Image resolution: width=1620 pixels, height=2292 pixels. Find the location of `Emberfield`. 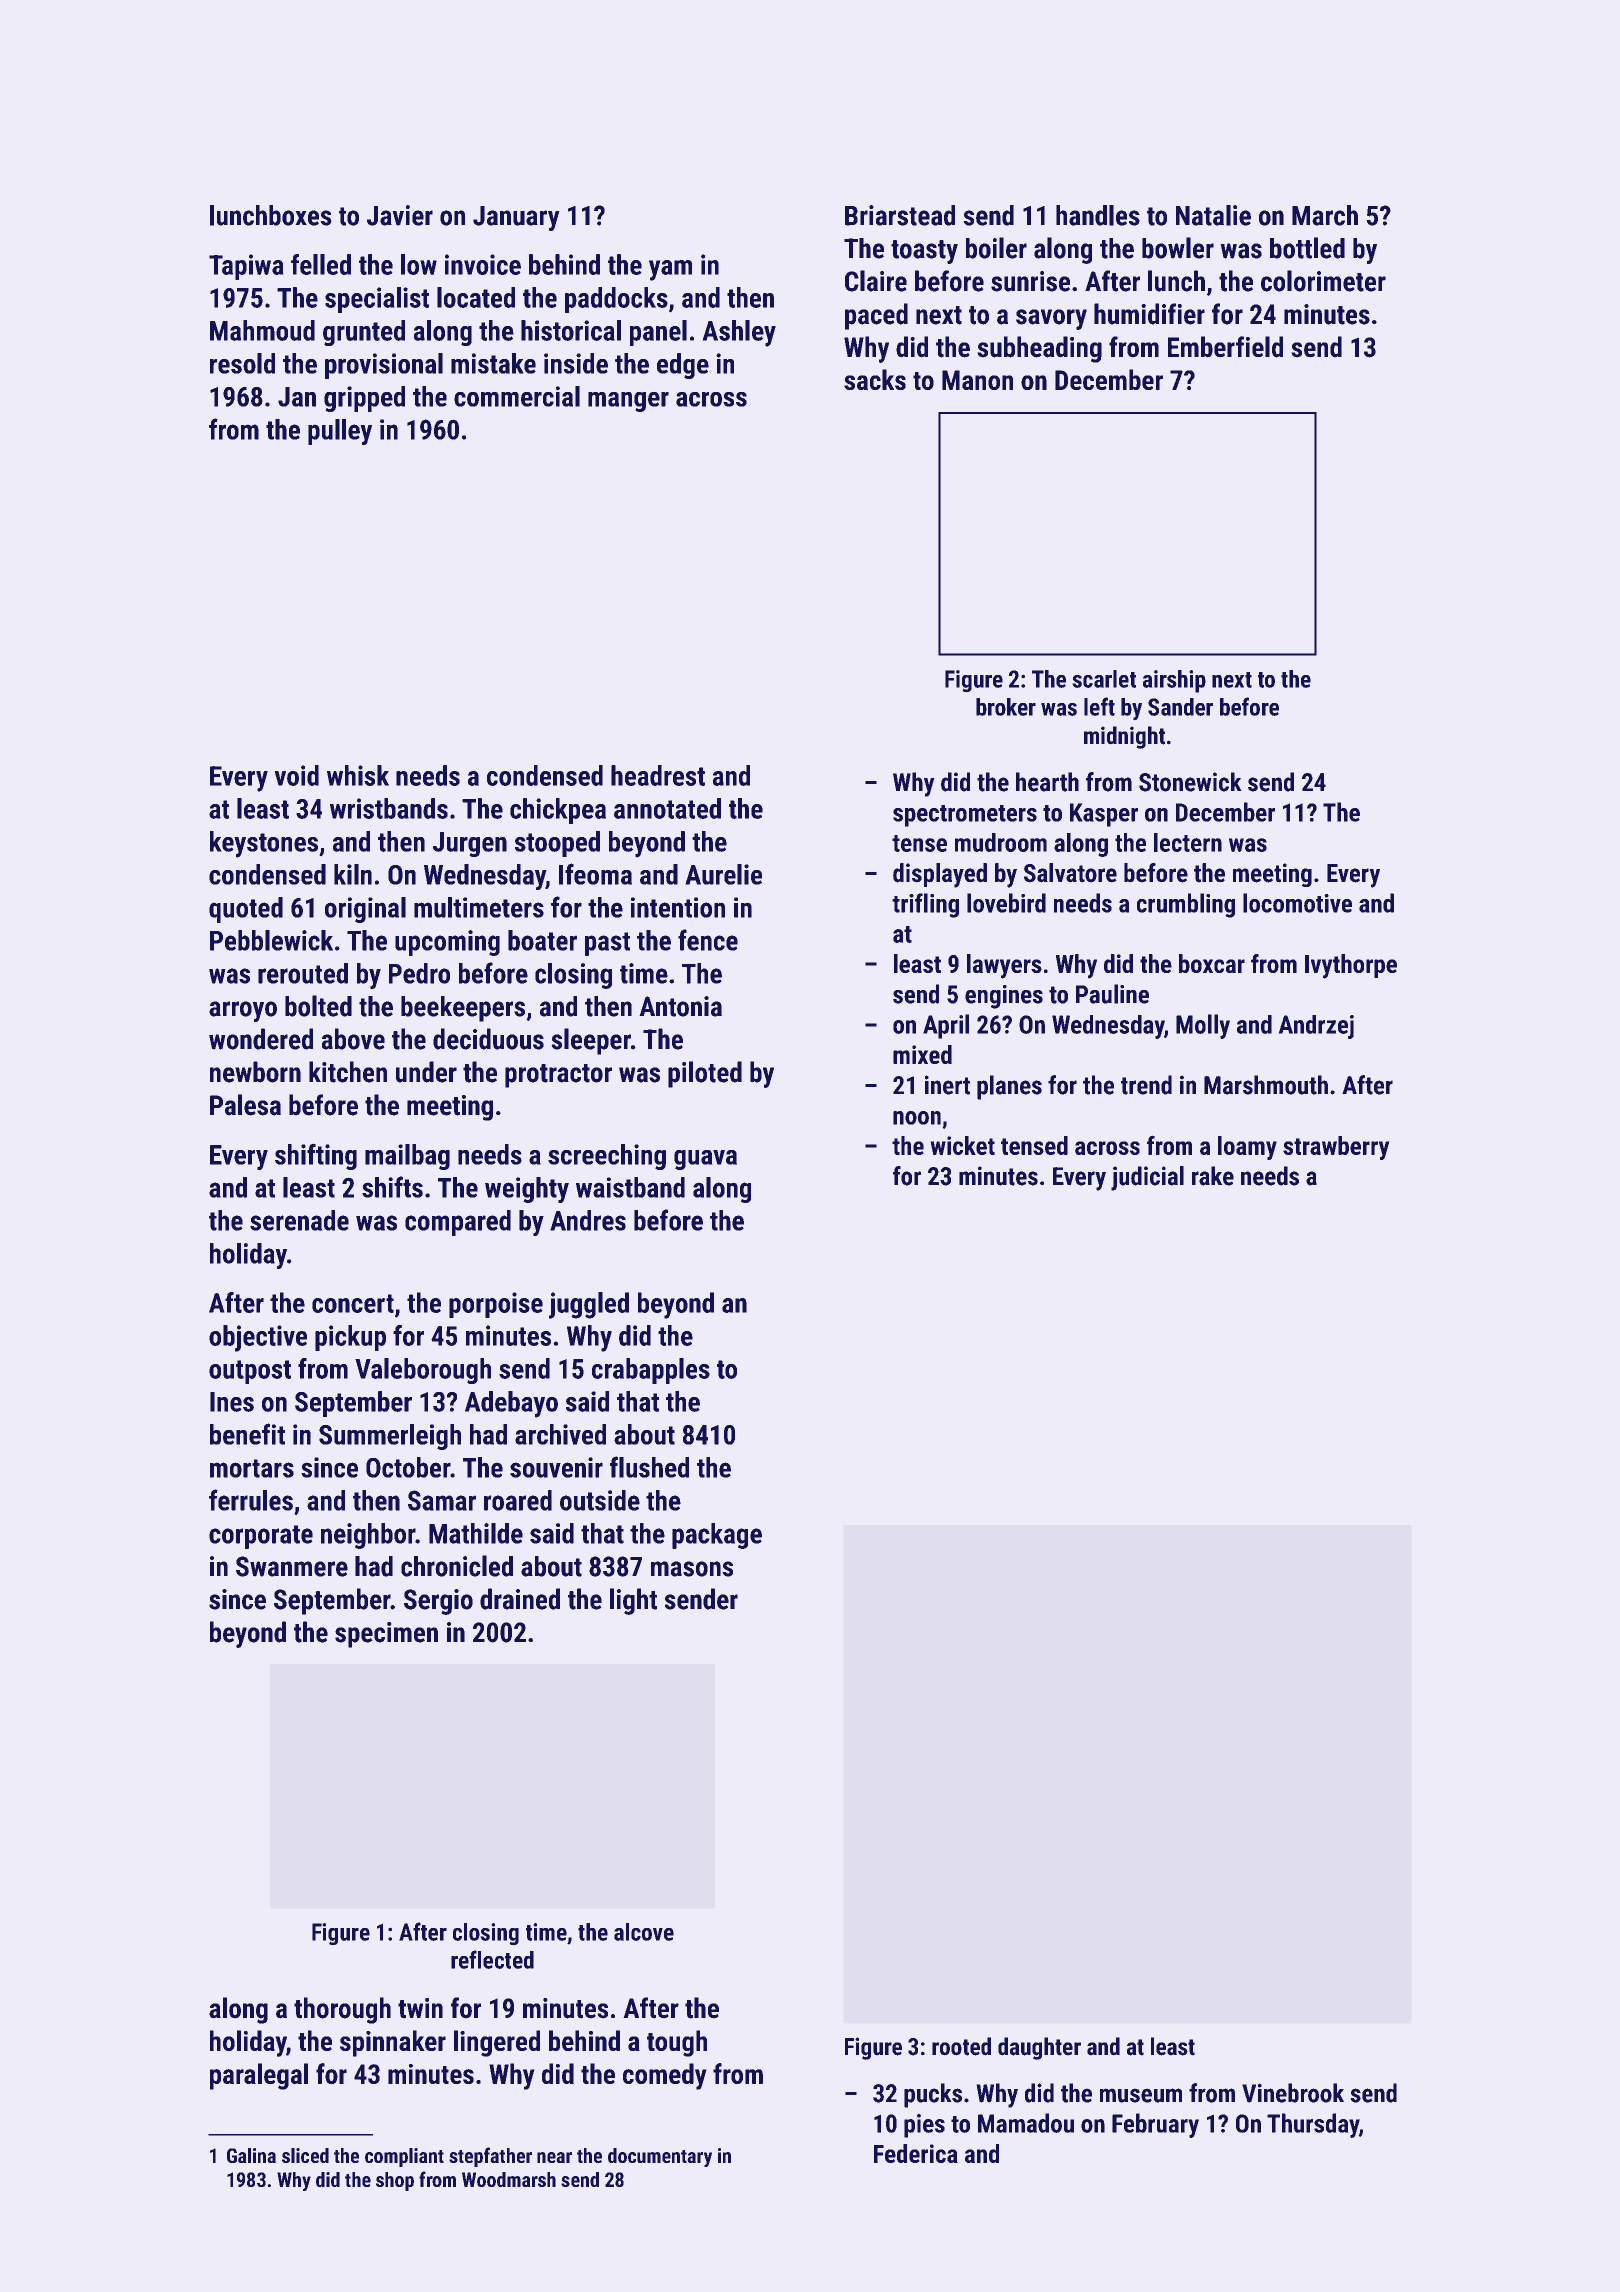

Emberfield is located at coordinates (1225, 347).
